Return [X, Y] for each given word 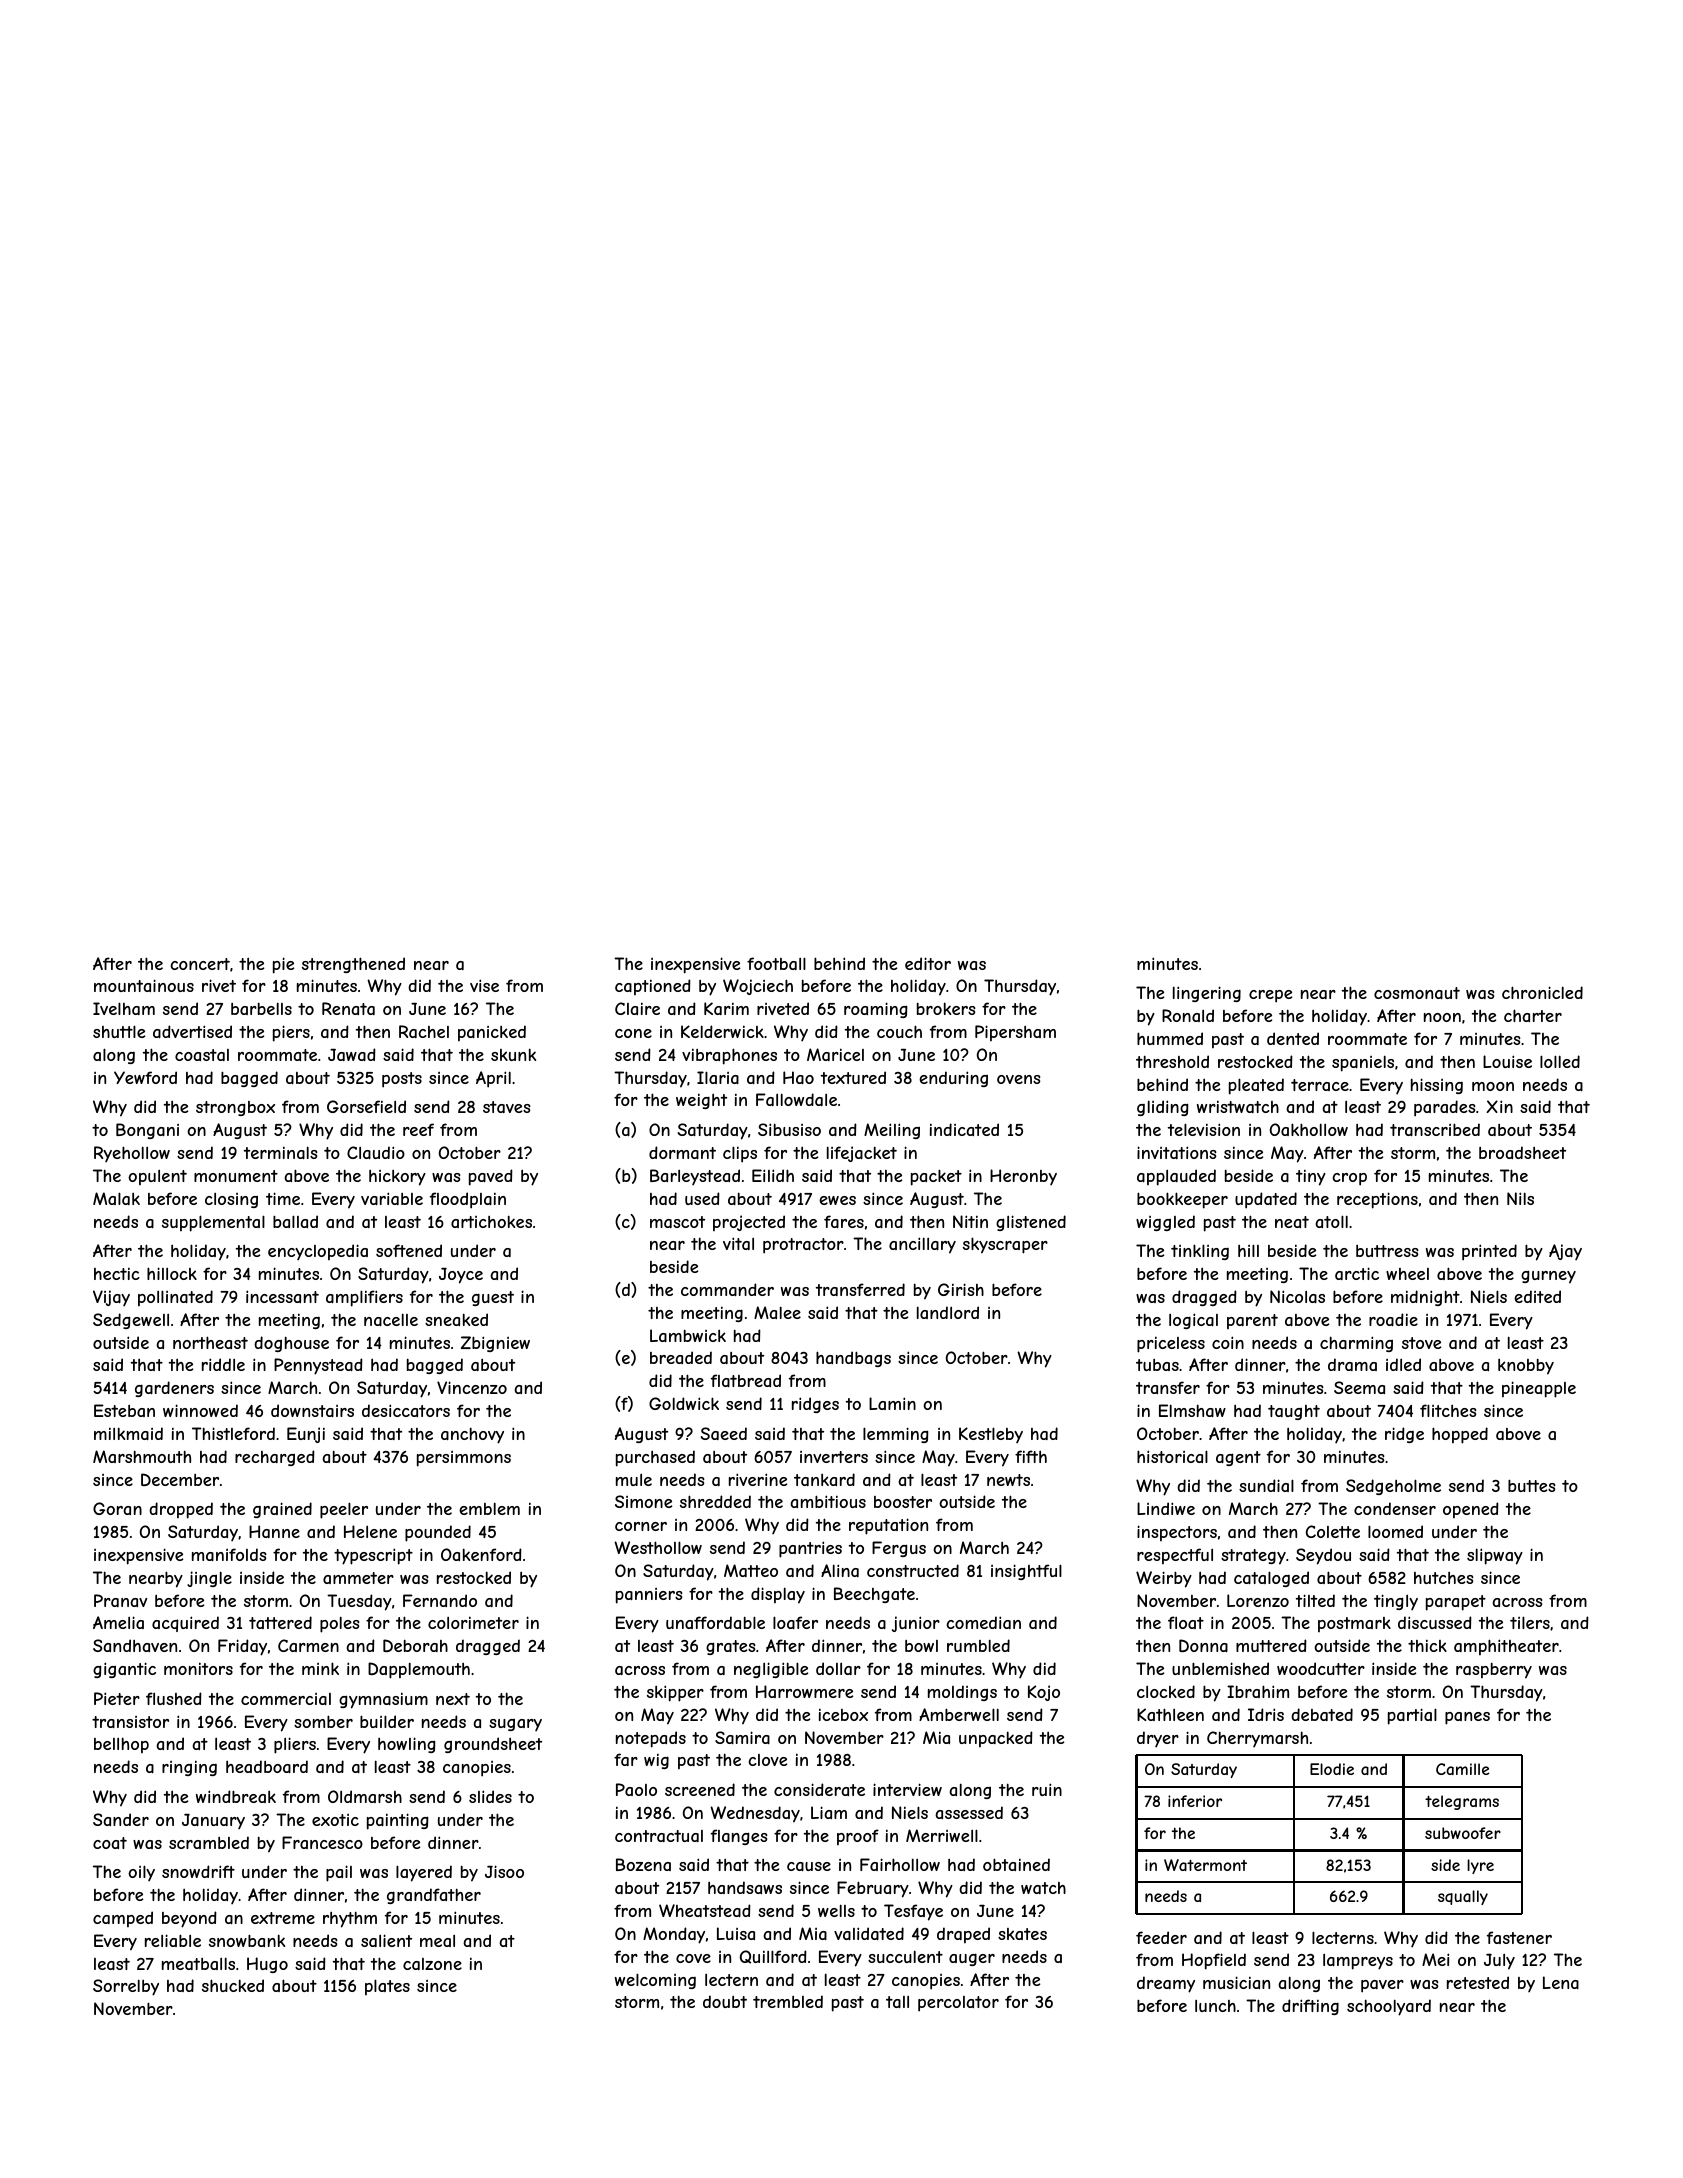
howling [407, 1745]
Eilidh [773, 1175]
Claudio [376, 1152]
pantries [810, 1549]
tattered [280, 1622]
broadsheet [1522, 1152]
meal [437, 1941]
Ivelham [124, 1008]
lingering [1207, 994]
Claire [637, 1008]
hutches [1444, 1578]
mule [634, 1480]
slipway [1495, 1556]
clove [767, 1760]
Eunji [306, 1435]
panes [1467, 1718]
